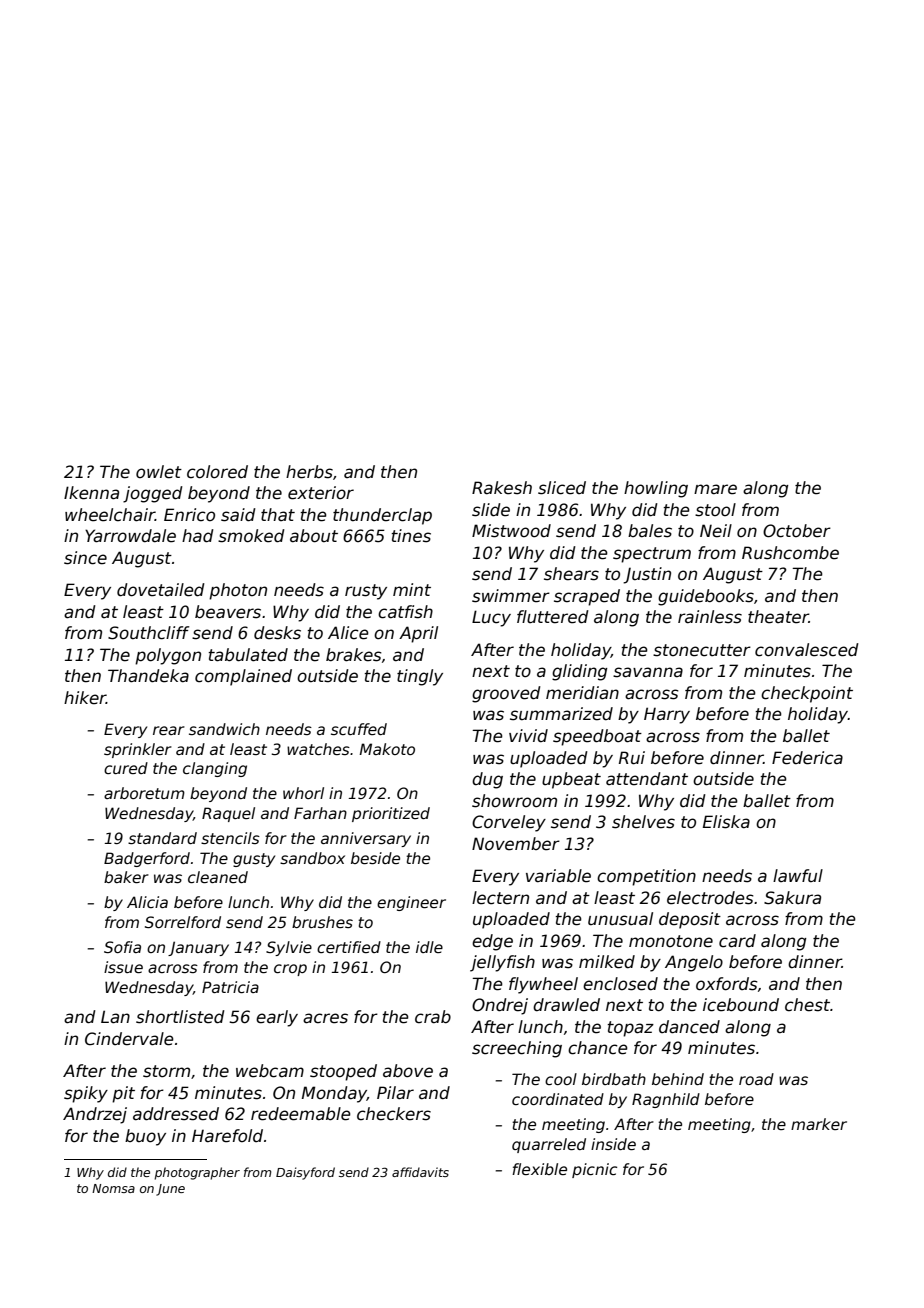 This screenshot has width=924, height=1308. Describe the element at coordinates (168, 656) in the screenshot. I see `polygon` at that location.
